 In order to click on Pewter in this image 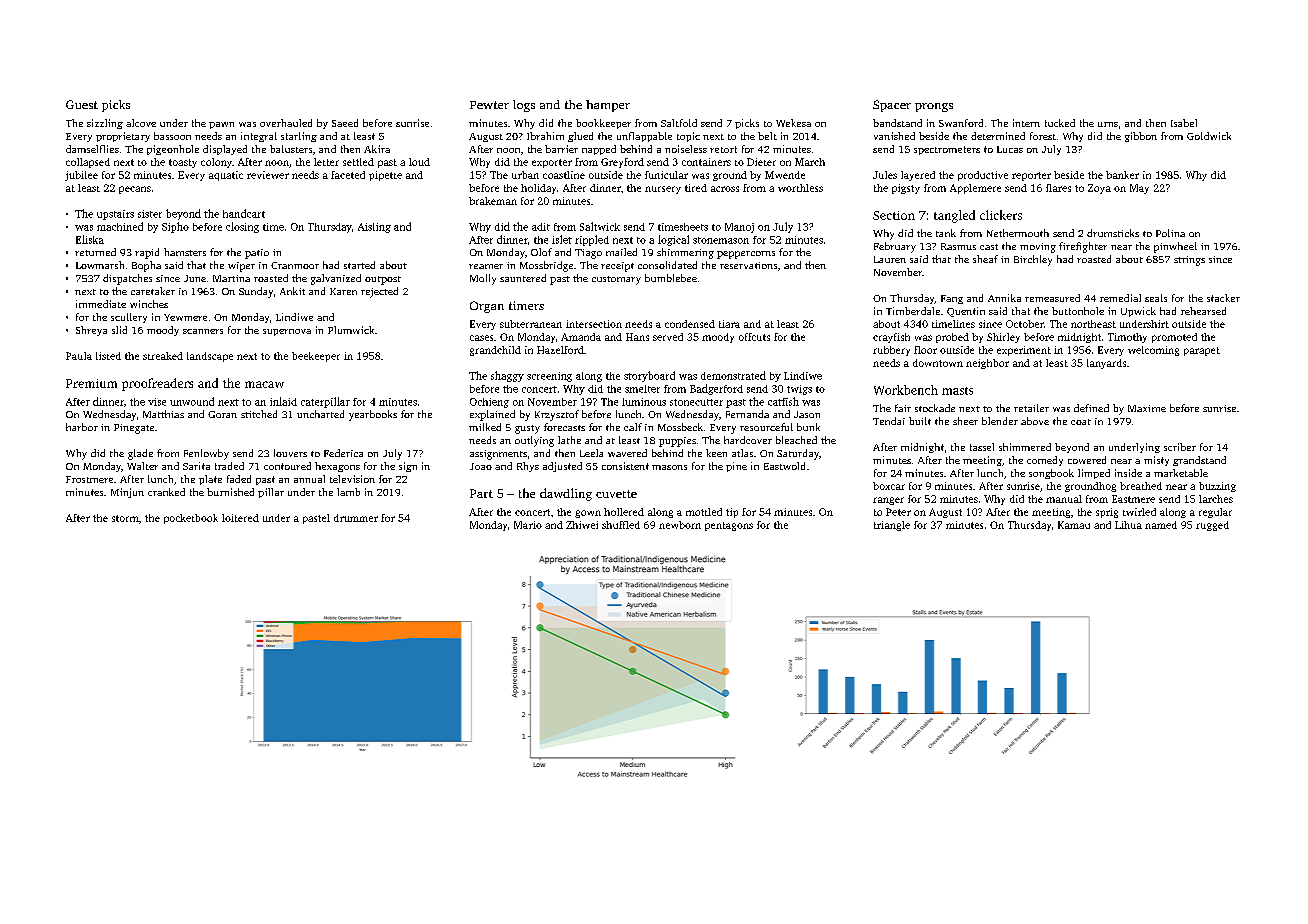, I will do `click(489, 105)`.
